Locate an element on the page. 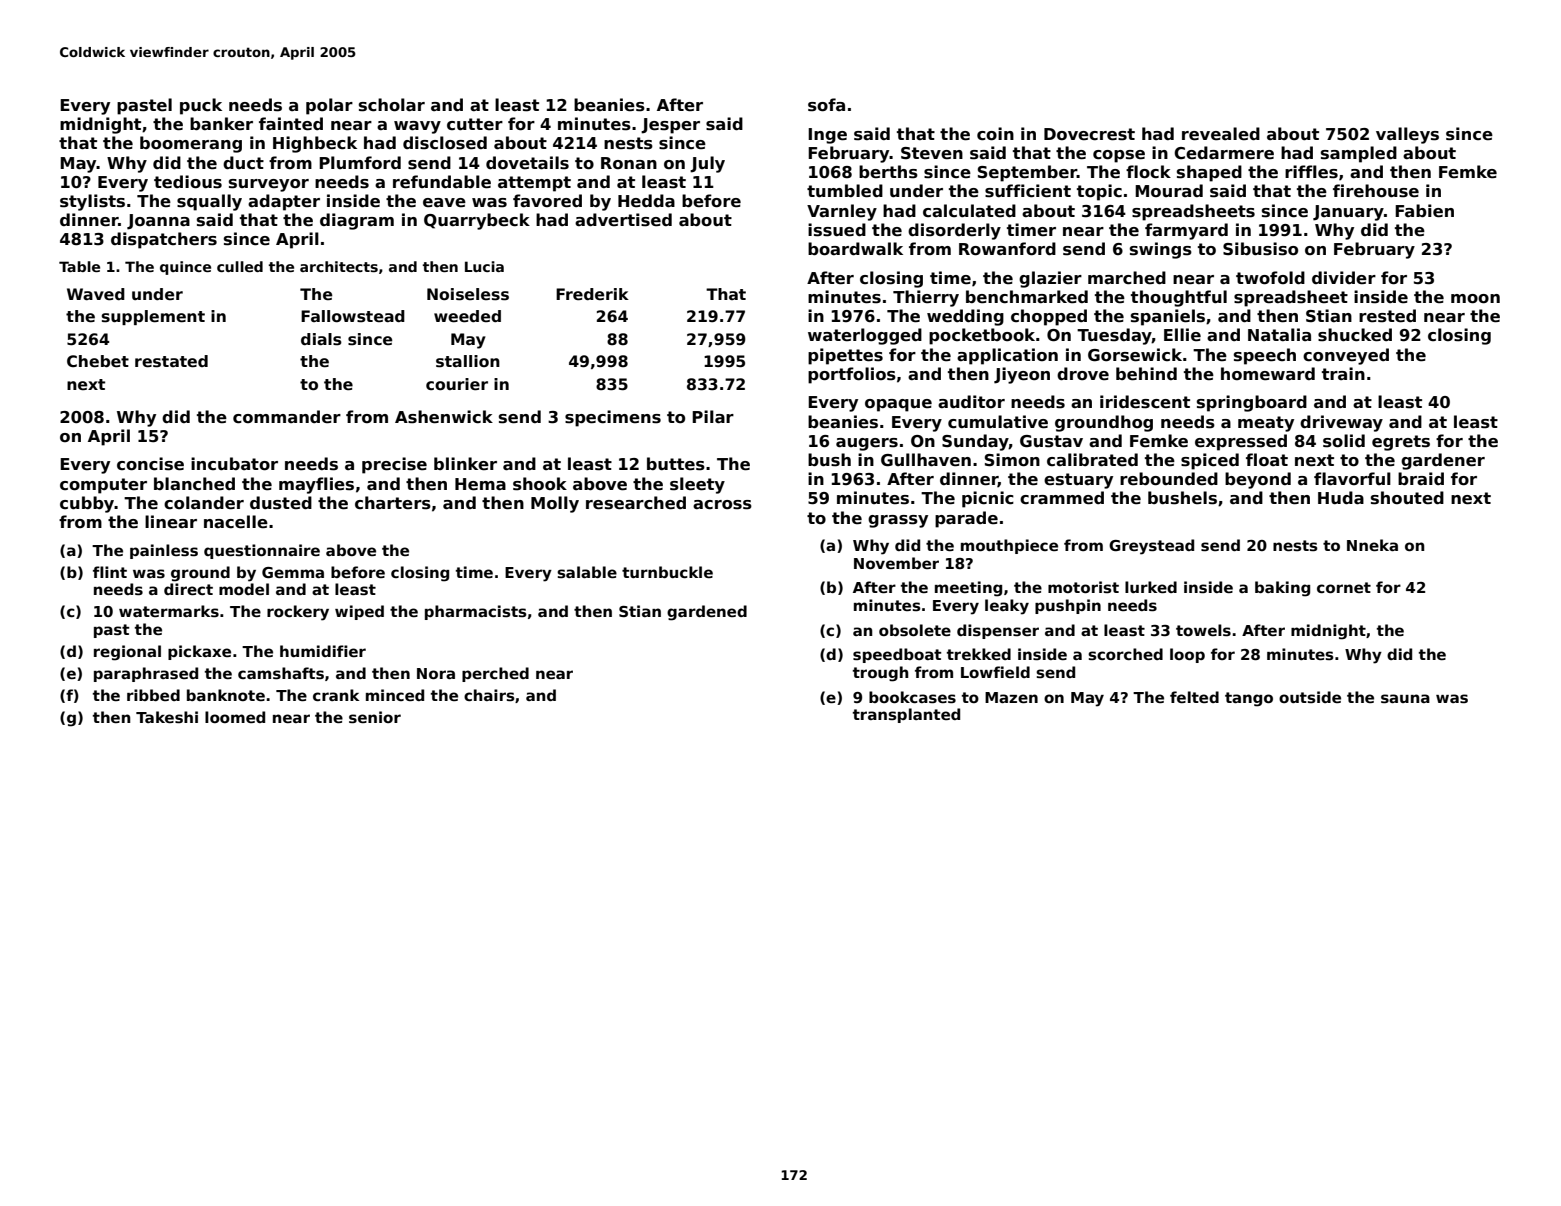 Image resolution: width=1561 pixels, height=1206 pixels. banker is located at coordinates (221, 124).
